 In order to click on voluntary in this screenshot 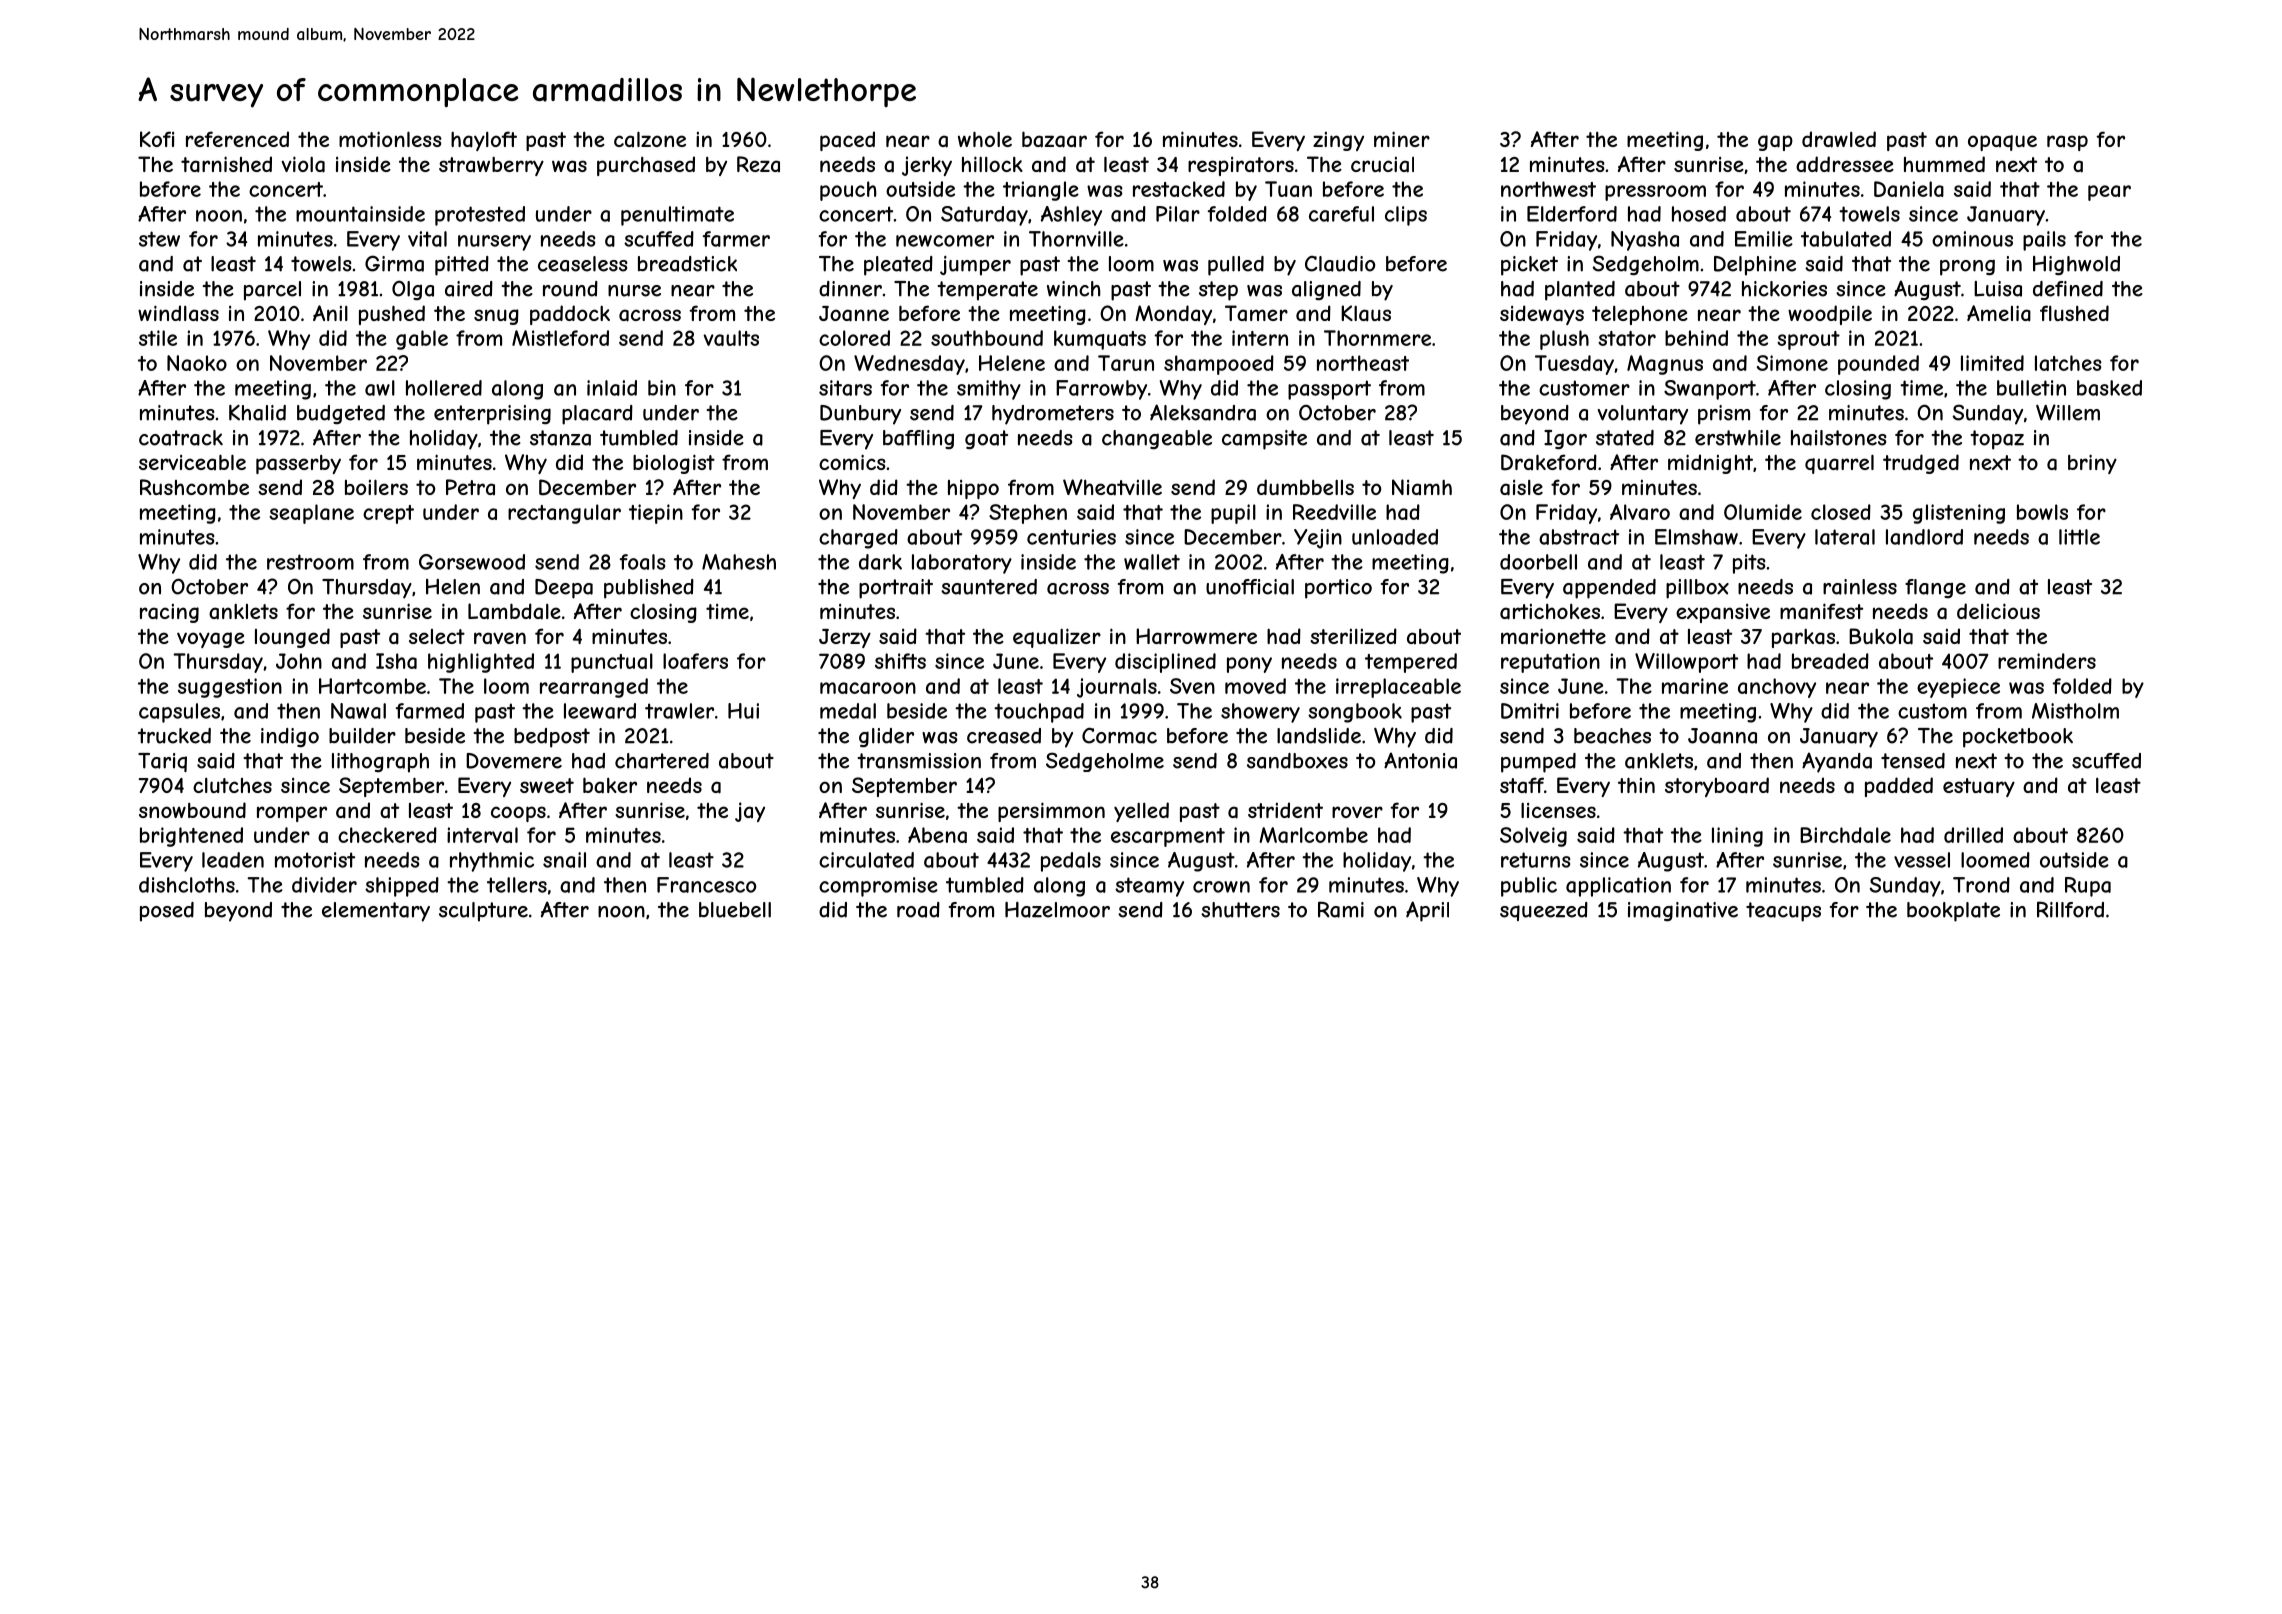, I will do `click(1643, 415)`.
